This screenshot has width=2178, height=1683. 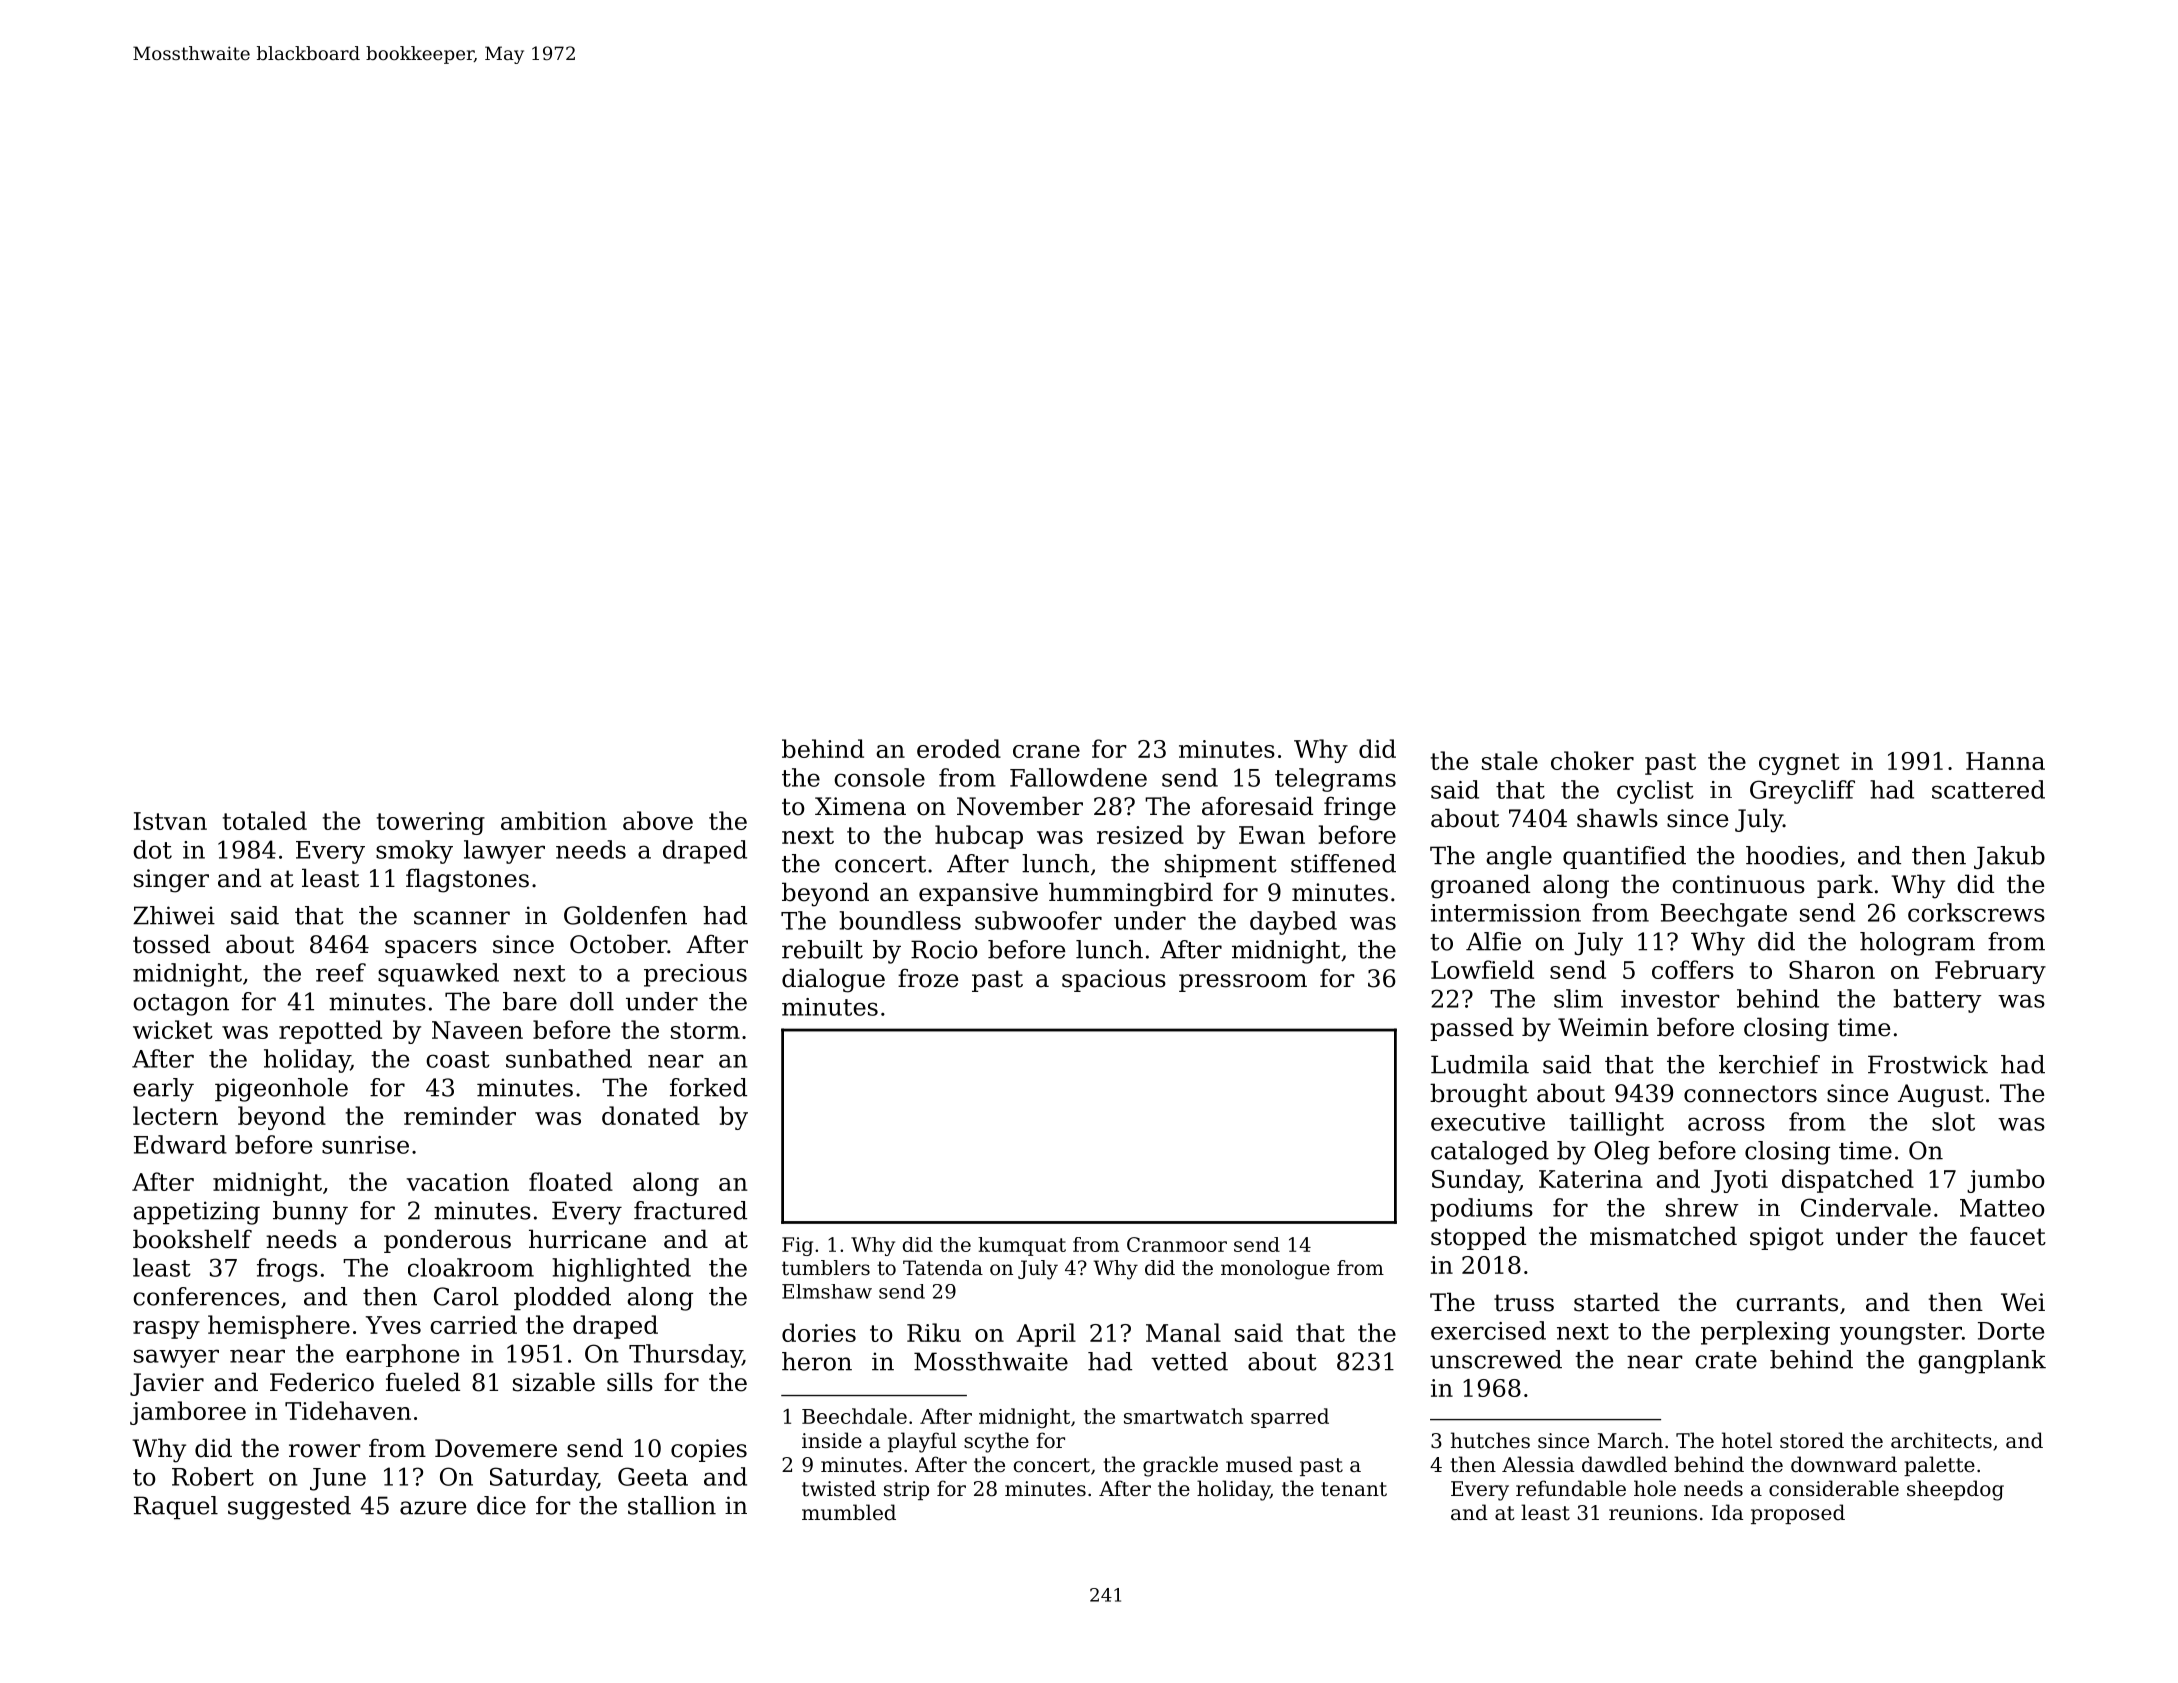 What do you see at coordinates (1739, 1181) in the screenshot?
I see `Jyoti` at bounding box center [1739, 1181].
